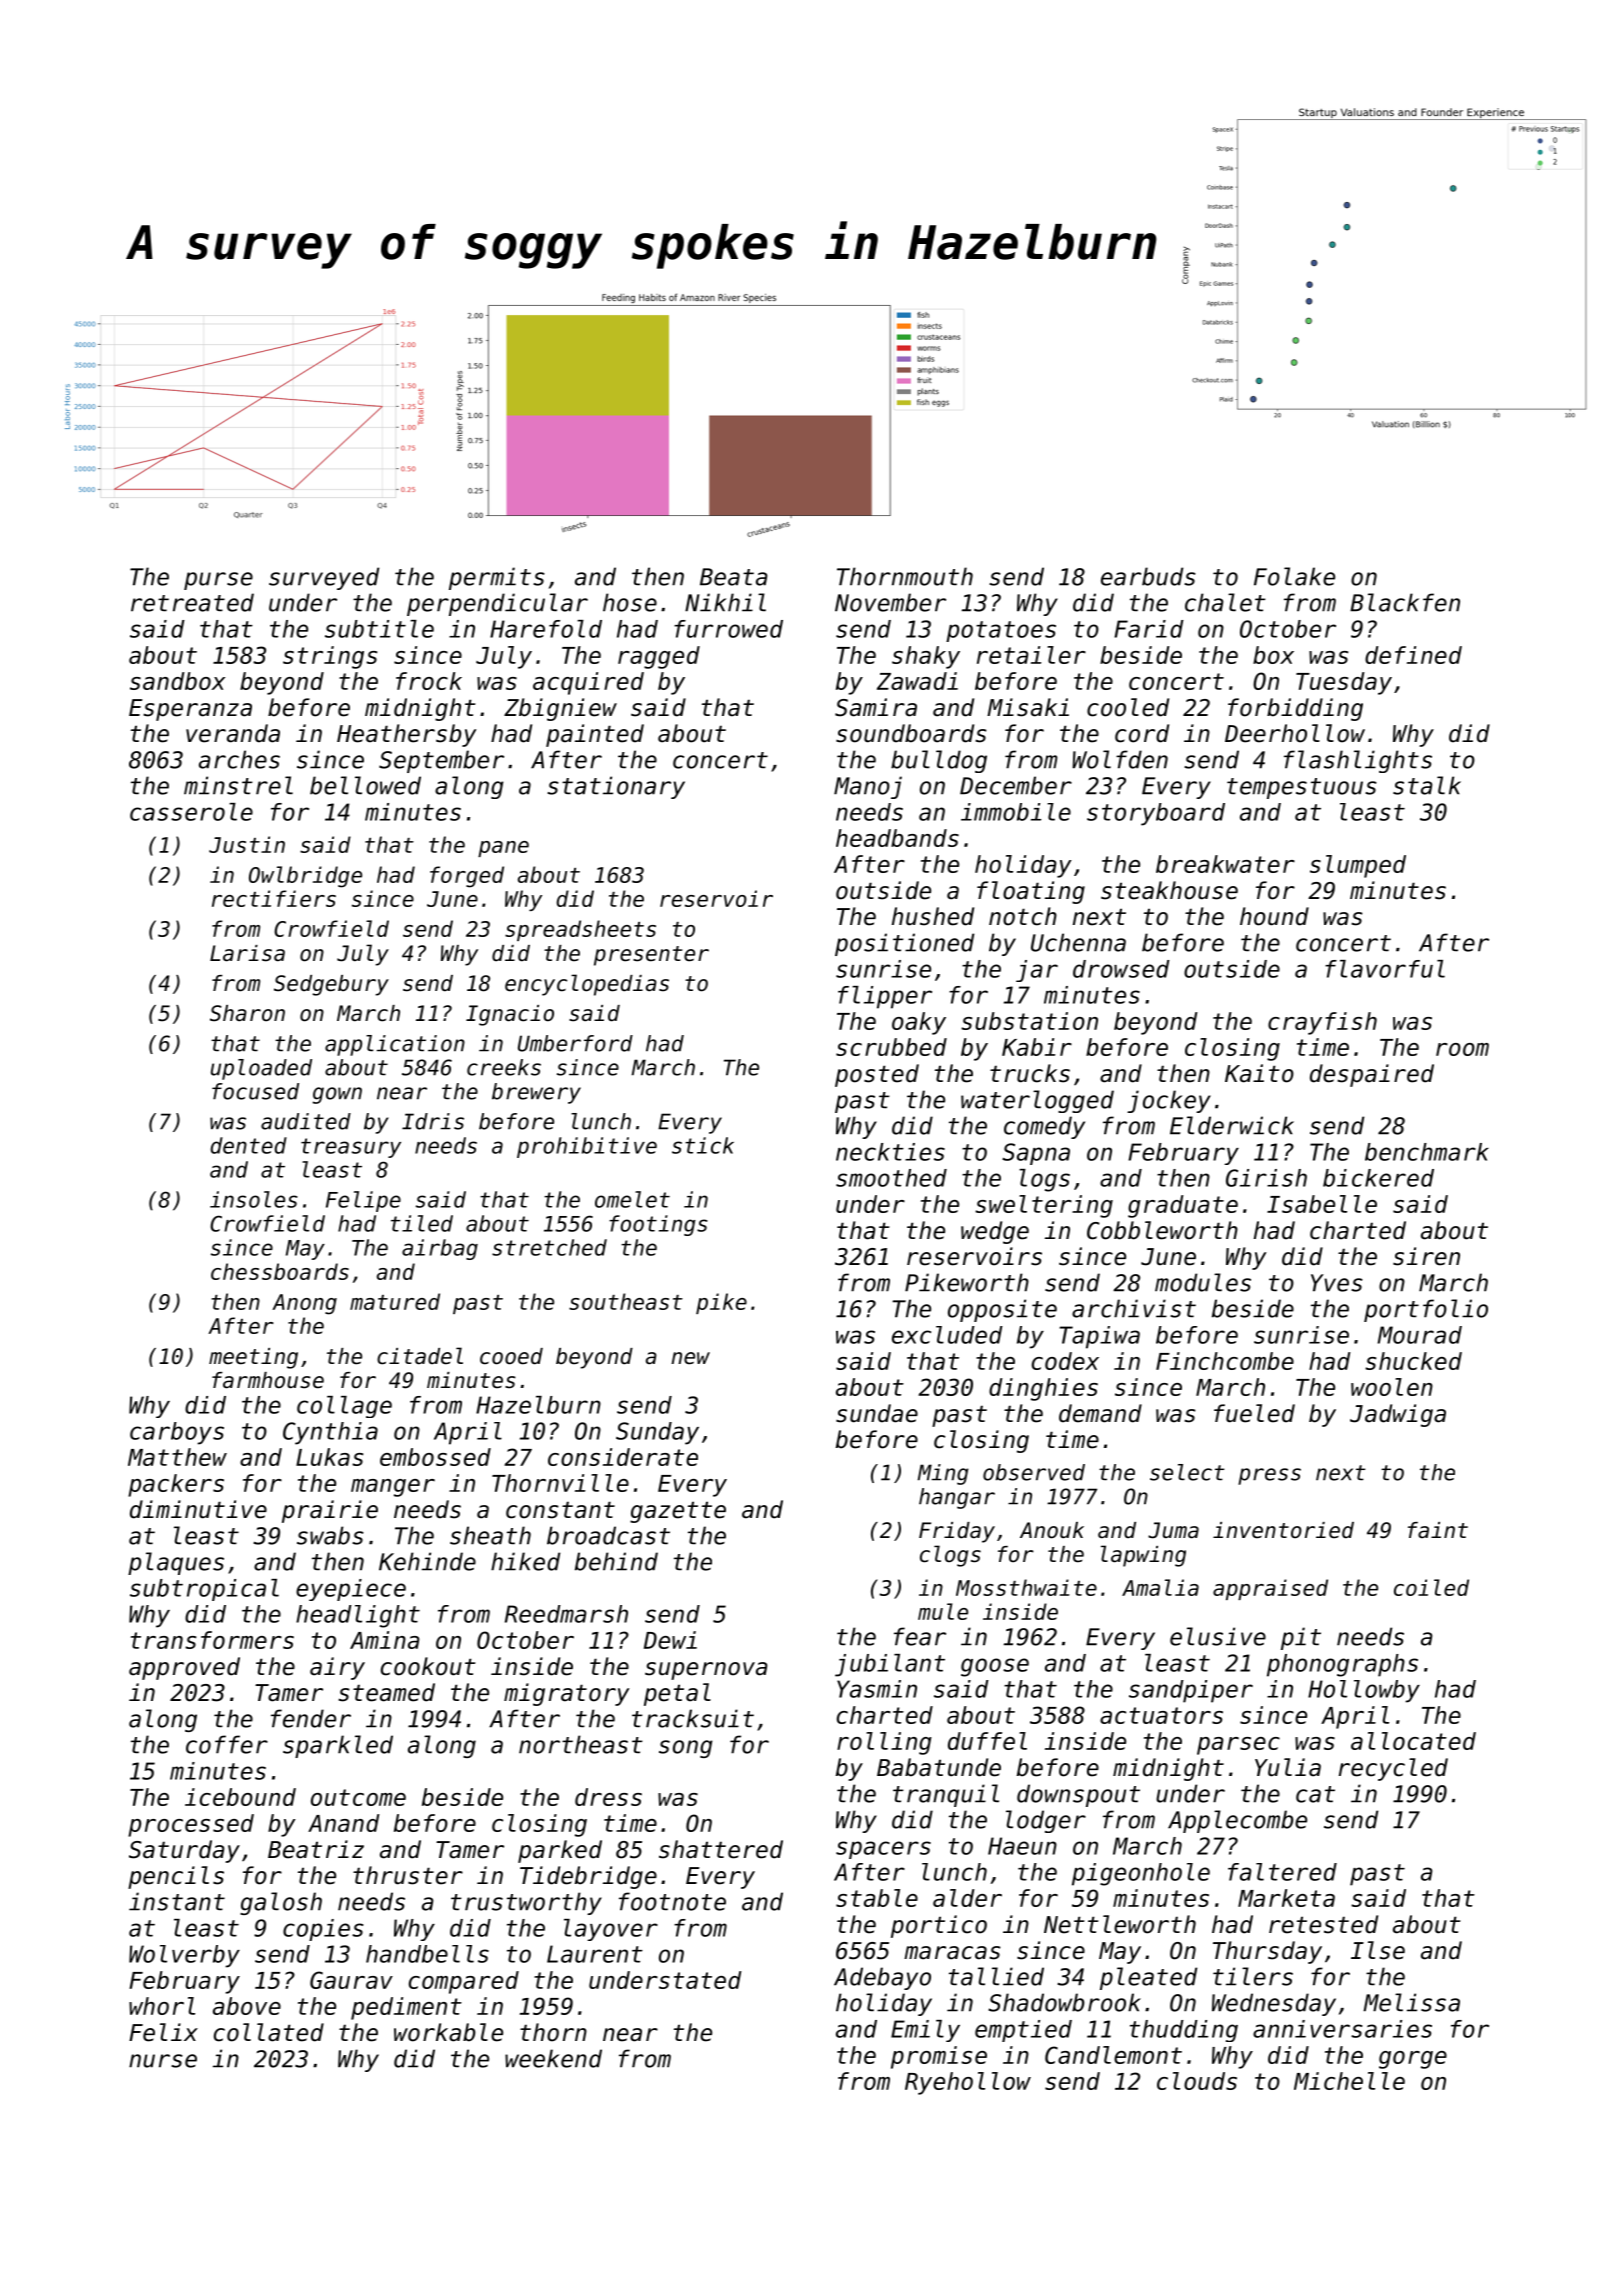 This document has height=2292, width=1620. Describe the element at coordinates (510, 1015) in the document. I see `Ignacio` at that location.
